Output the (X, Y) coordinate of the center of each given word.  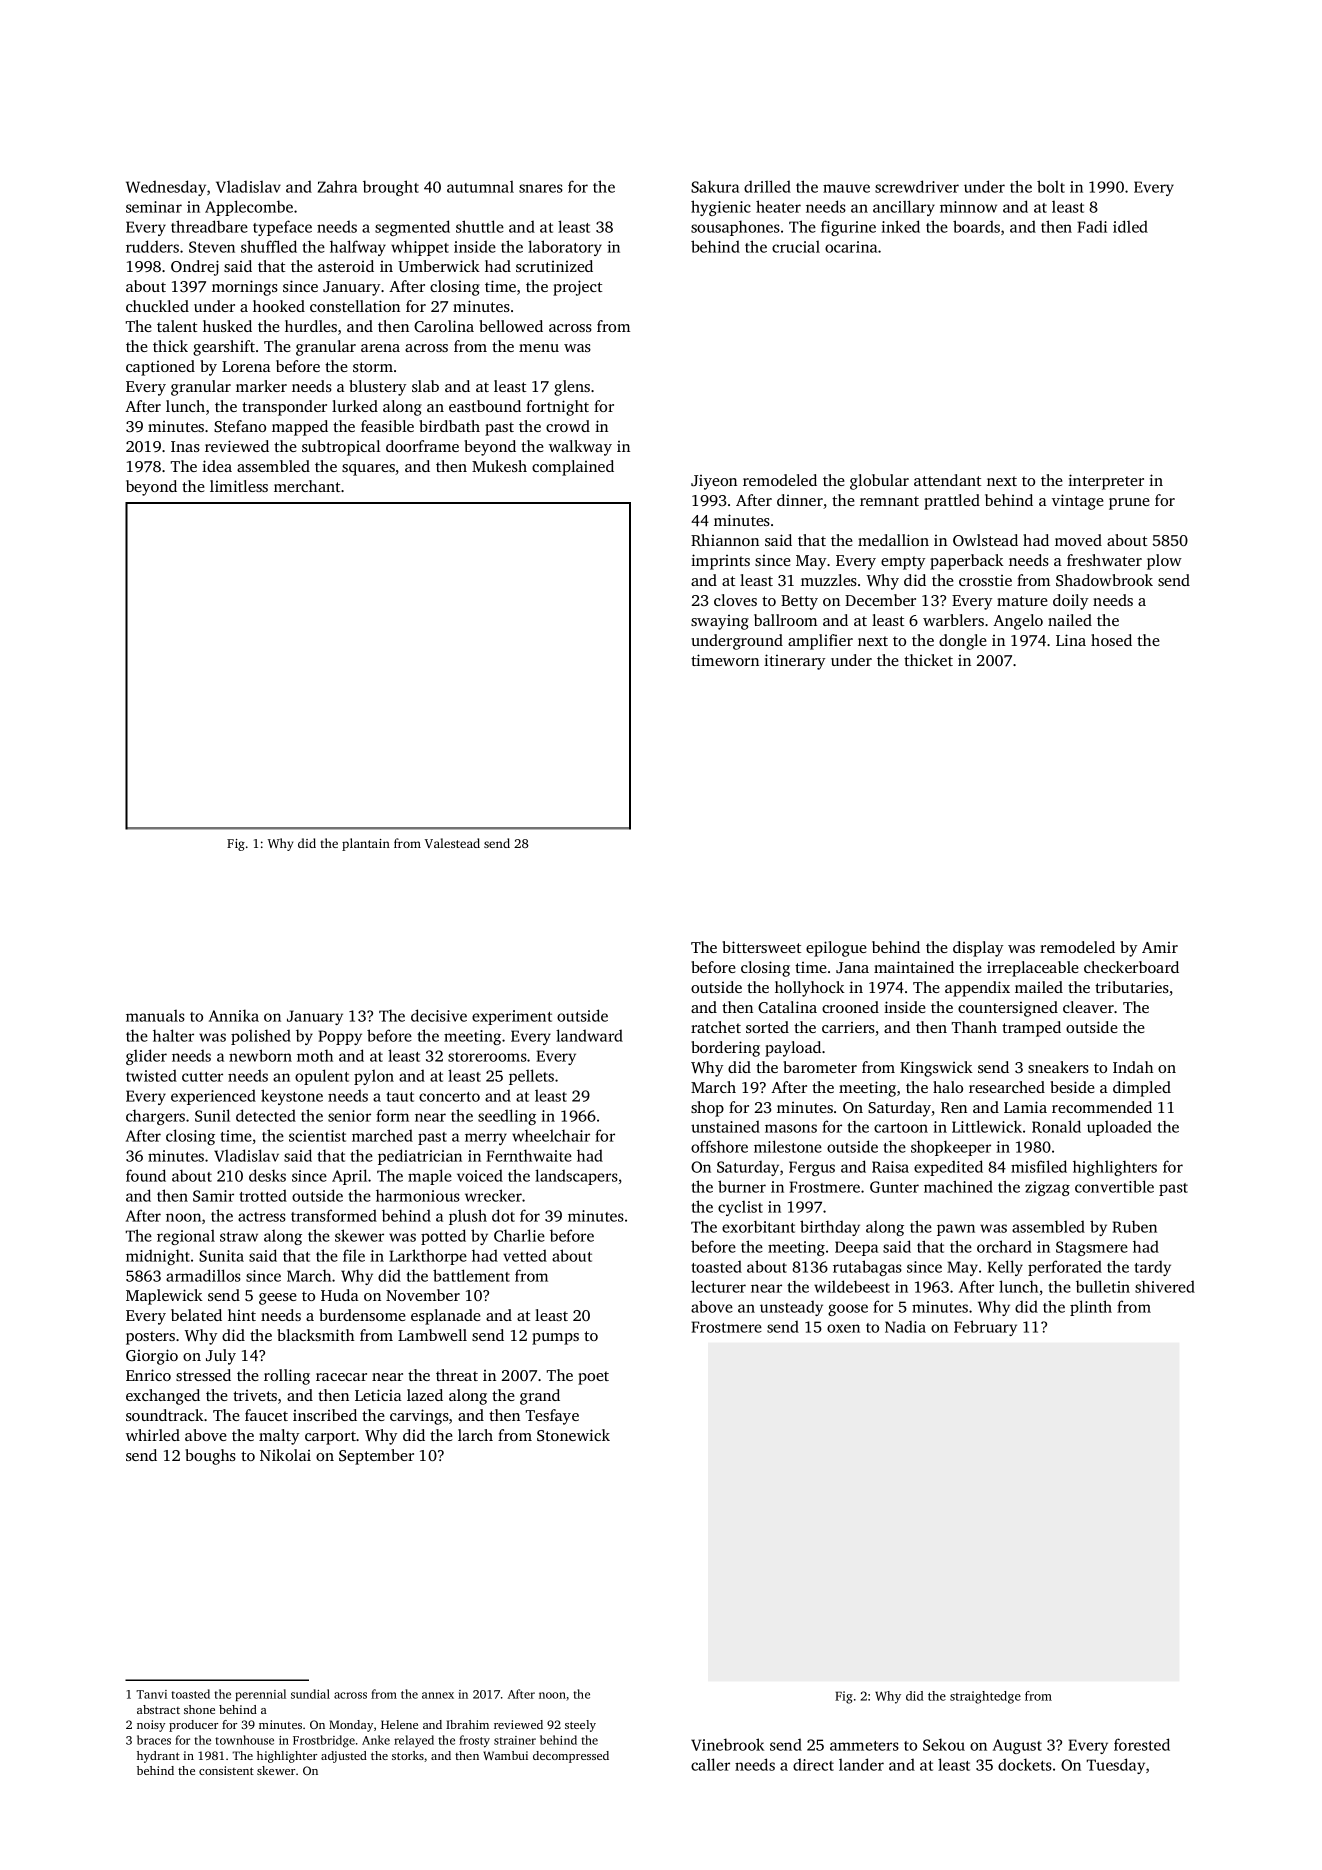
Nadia (905, 1327)
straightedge (985, 1697)
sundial (310, 1694)
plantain (366, 844)
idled (1130, 226)
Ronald (1056, 1126)
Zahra (337, 186)
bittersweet (761, 947)
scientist (317, 1136)
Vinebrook (727, 1744)
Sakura (715, 186)
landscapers (576, 1177)
